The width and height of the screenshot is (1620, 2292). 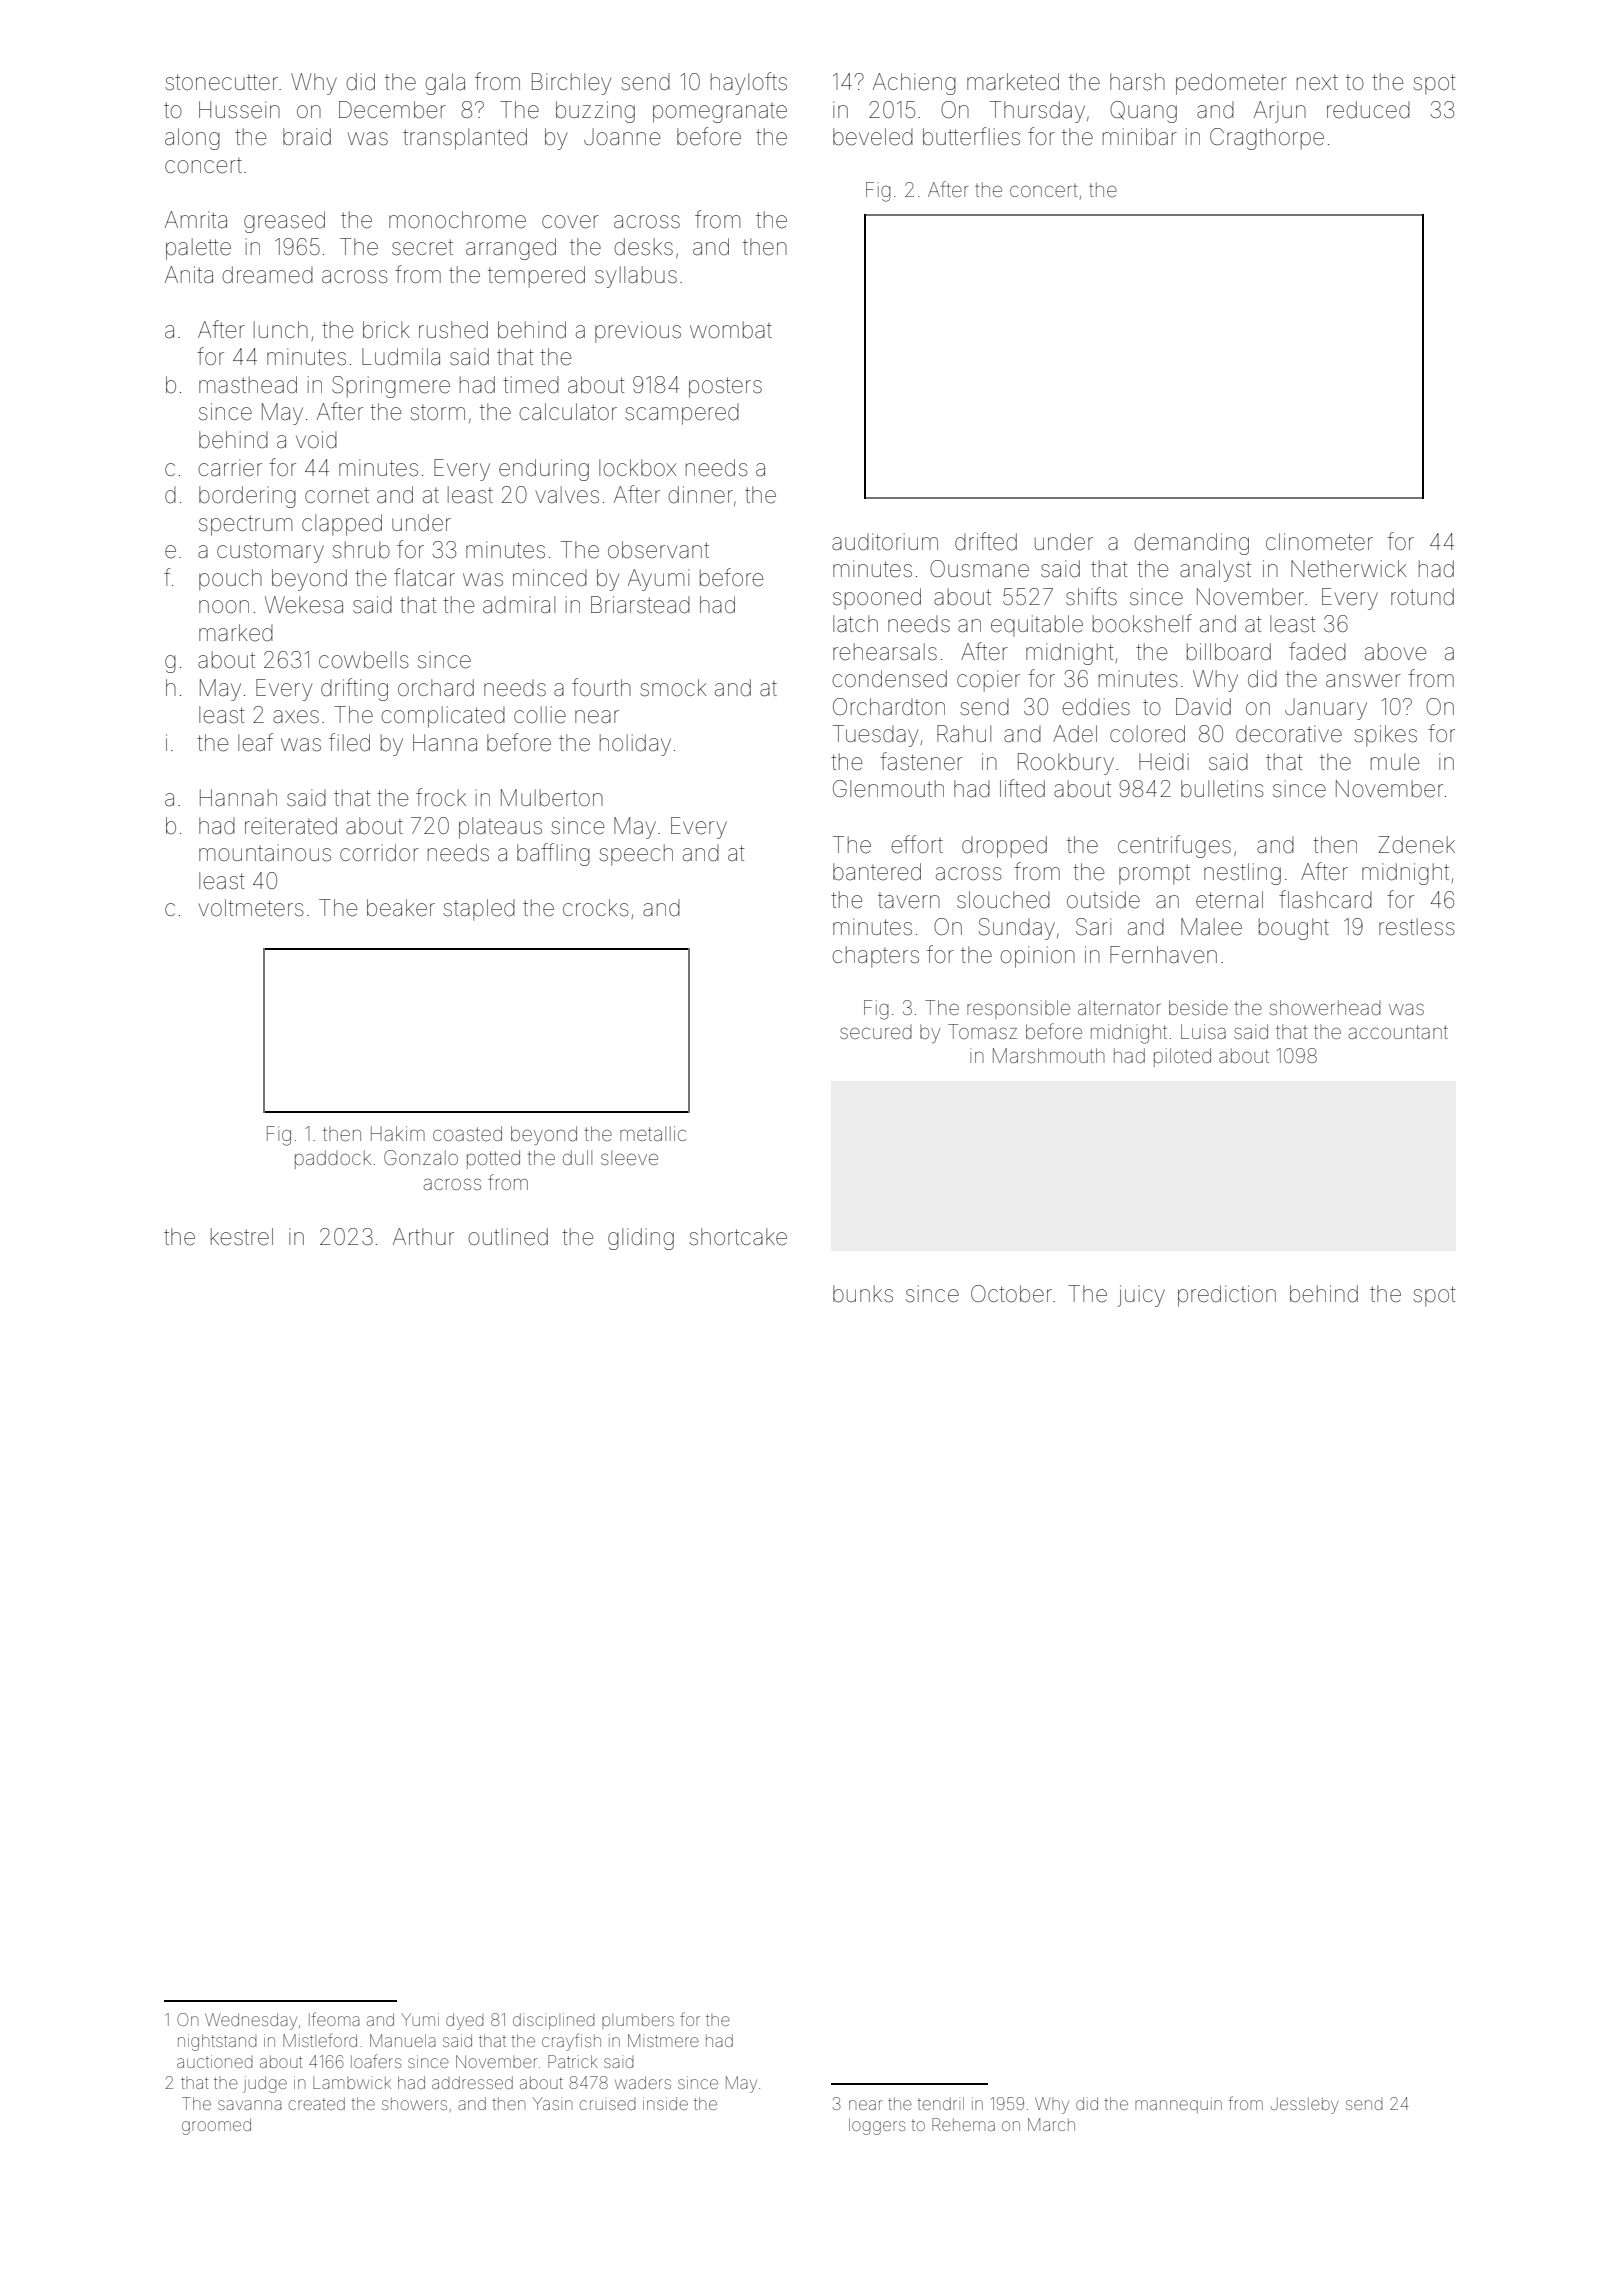 I want to click on rotund, so click(x=1422, y=597).
